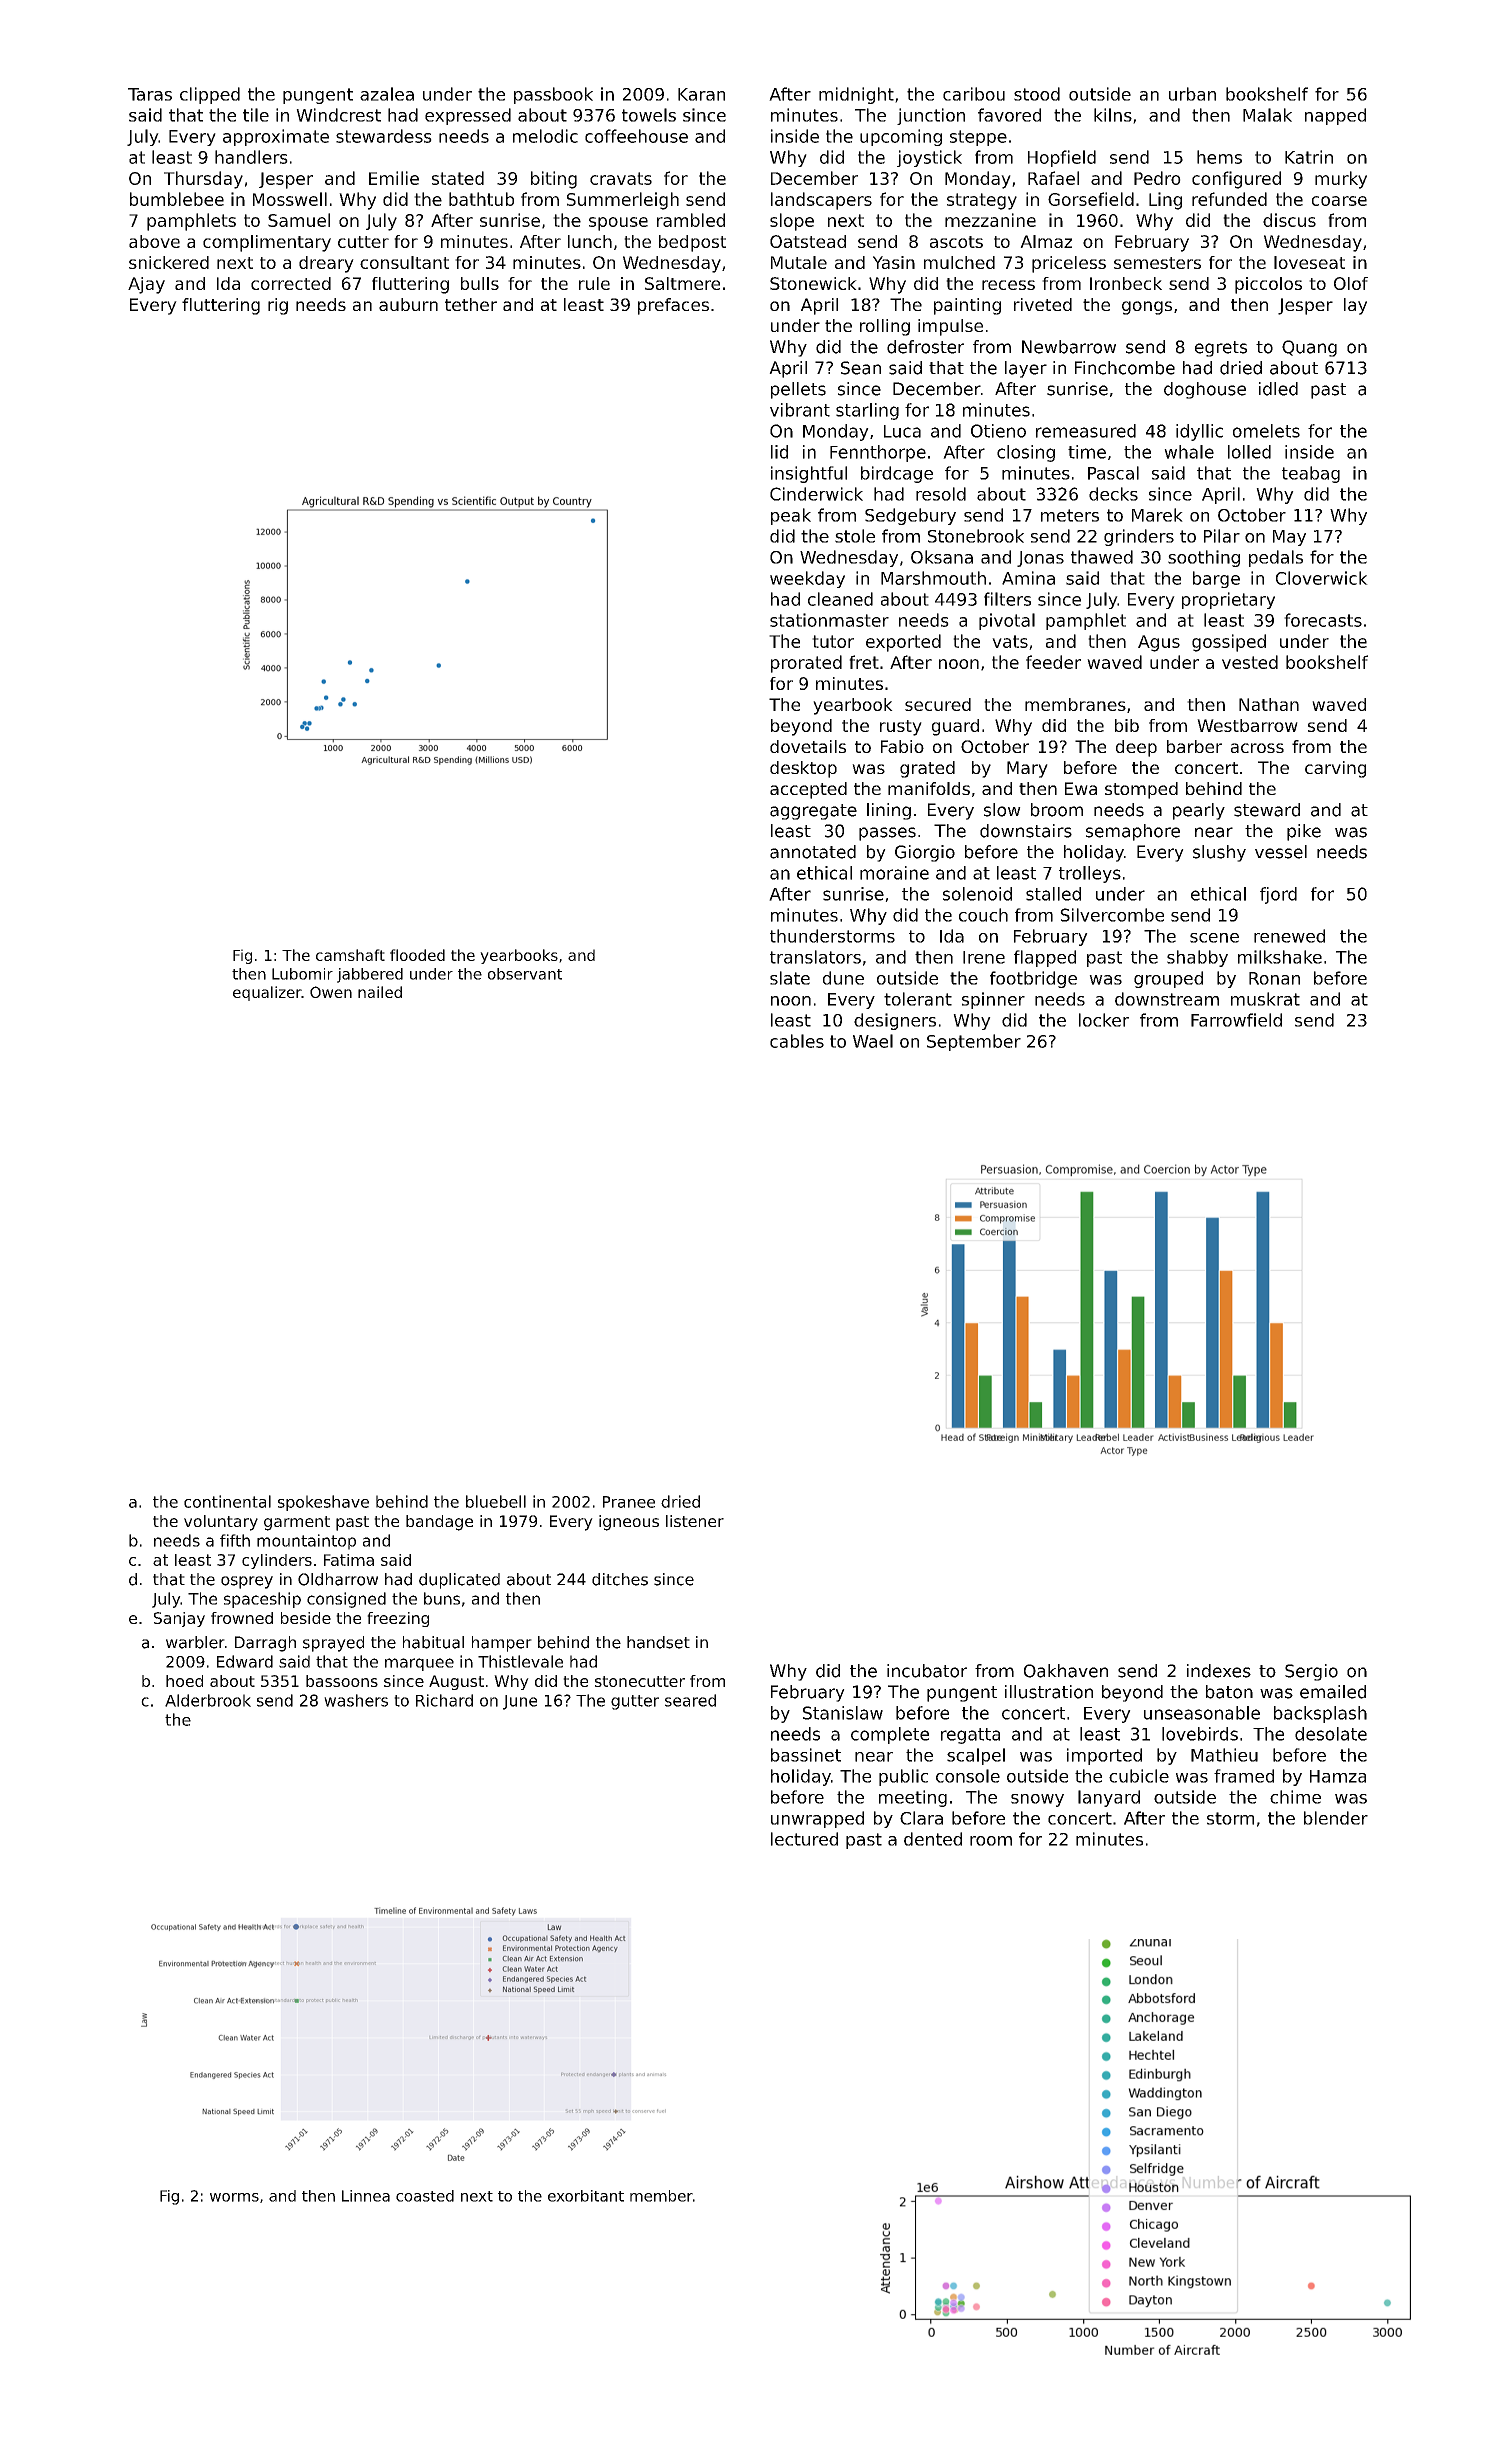  I want to click on member, so click(661, 2196).
